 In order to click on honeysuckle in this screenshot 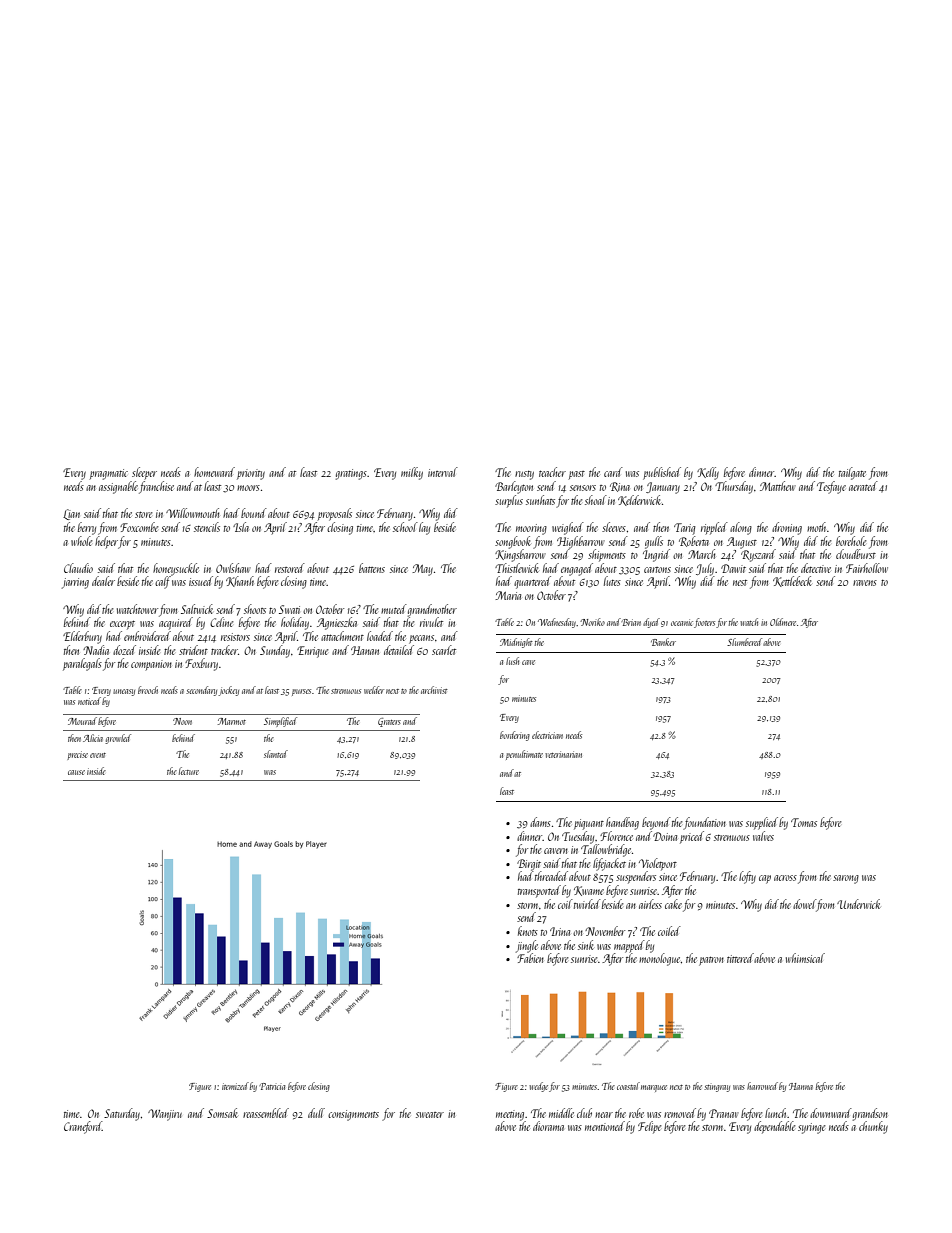, I will do `click(176, 569)`.
